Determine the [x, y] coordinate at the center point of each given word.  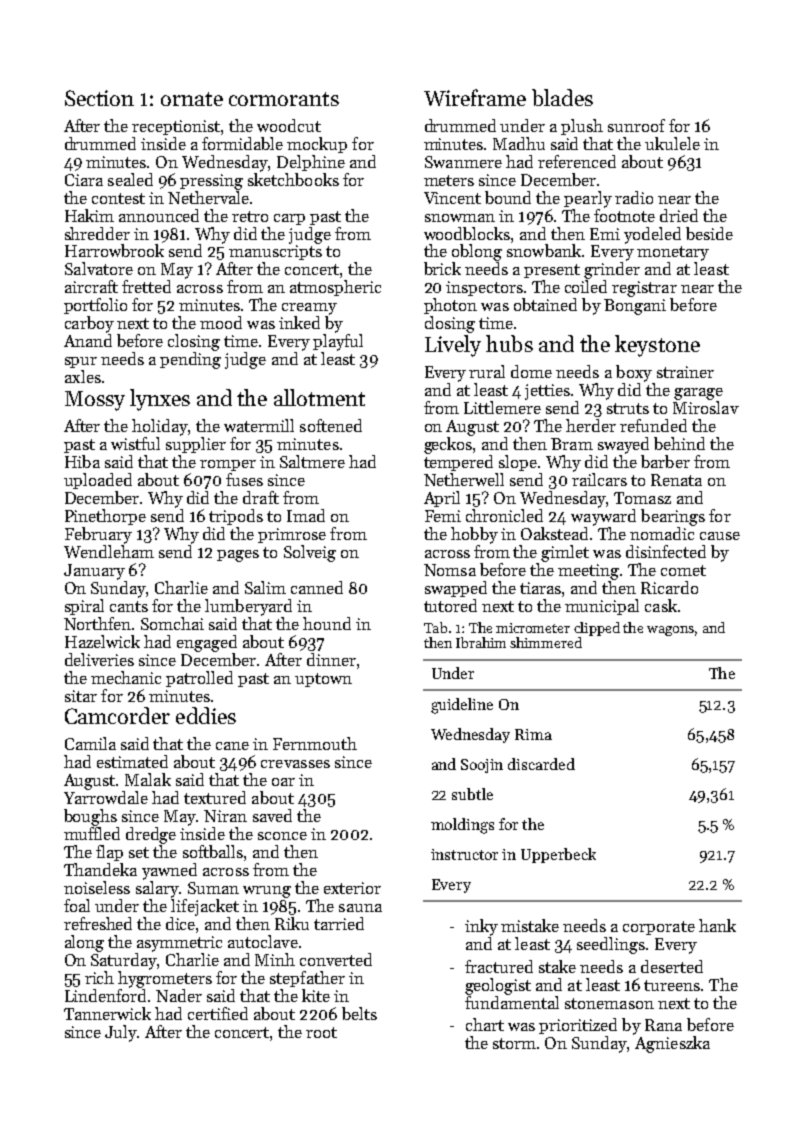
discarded [541, 764]
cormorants [284, 99]
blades [562, 97]
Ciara [84, 180]
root [321, 1032]
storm [514, 1043]
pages [238, 556]
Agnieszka [672, 1044]
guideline [462, 706]
